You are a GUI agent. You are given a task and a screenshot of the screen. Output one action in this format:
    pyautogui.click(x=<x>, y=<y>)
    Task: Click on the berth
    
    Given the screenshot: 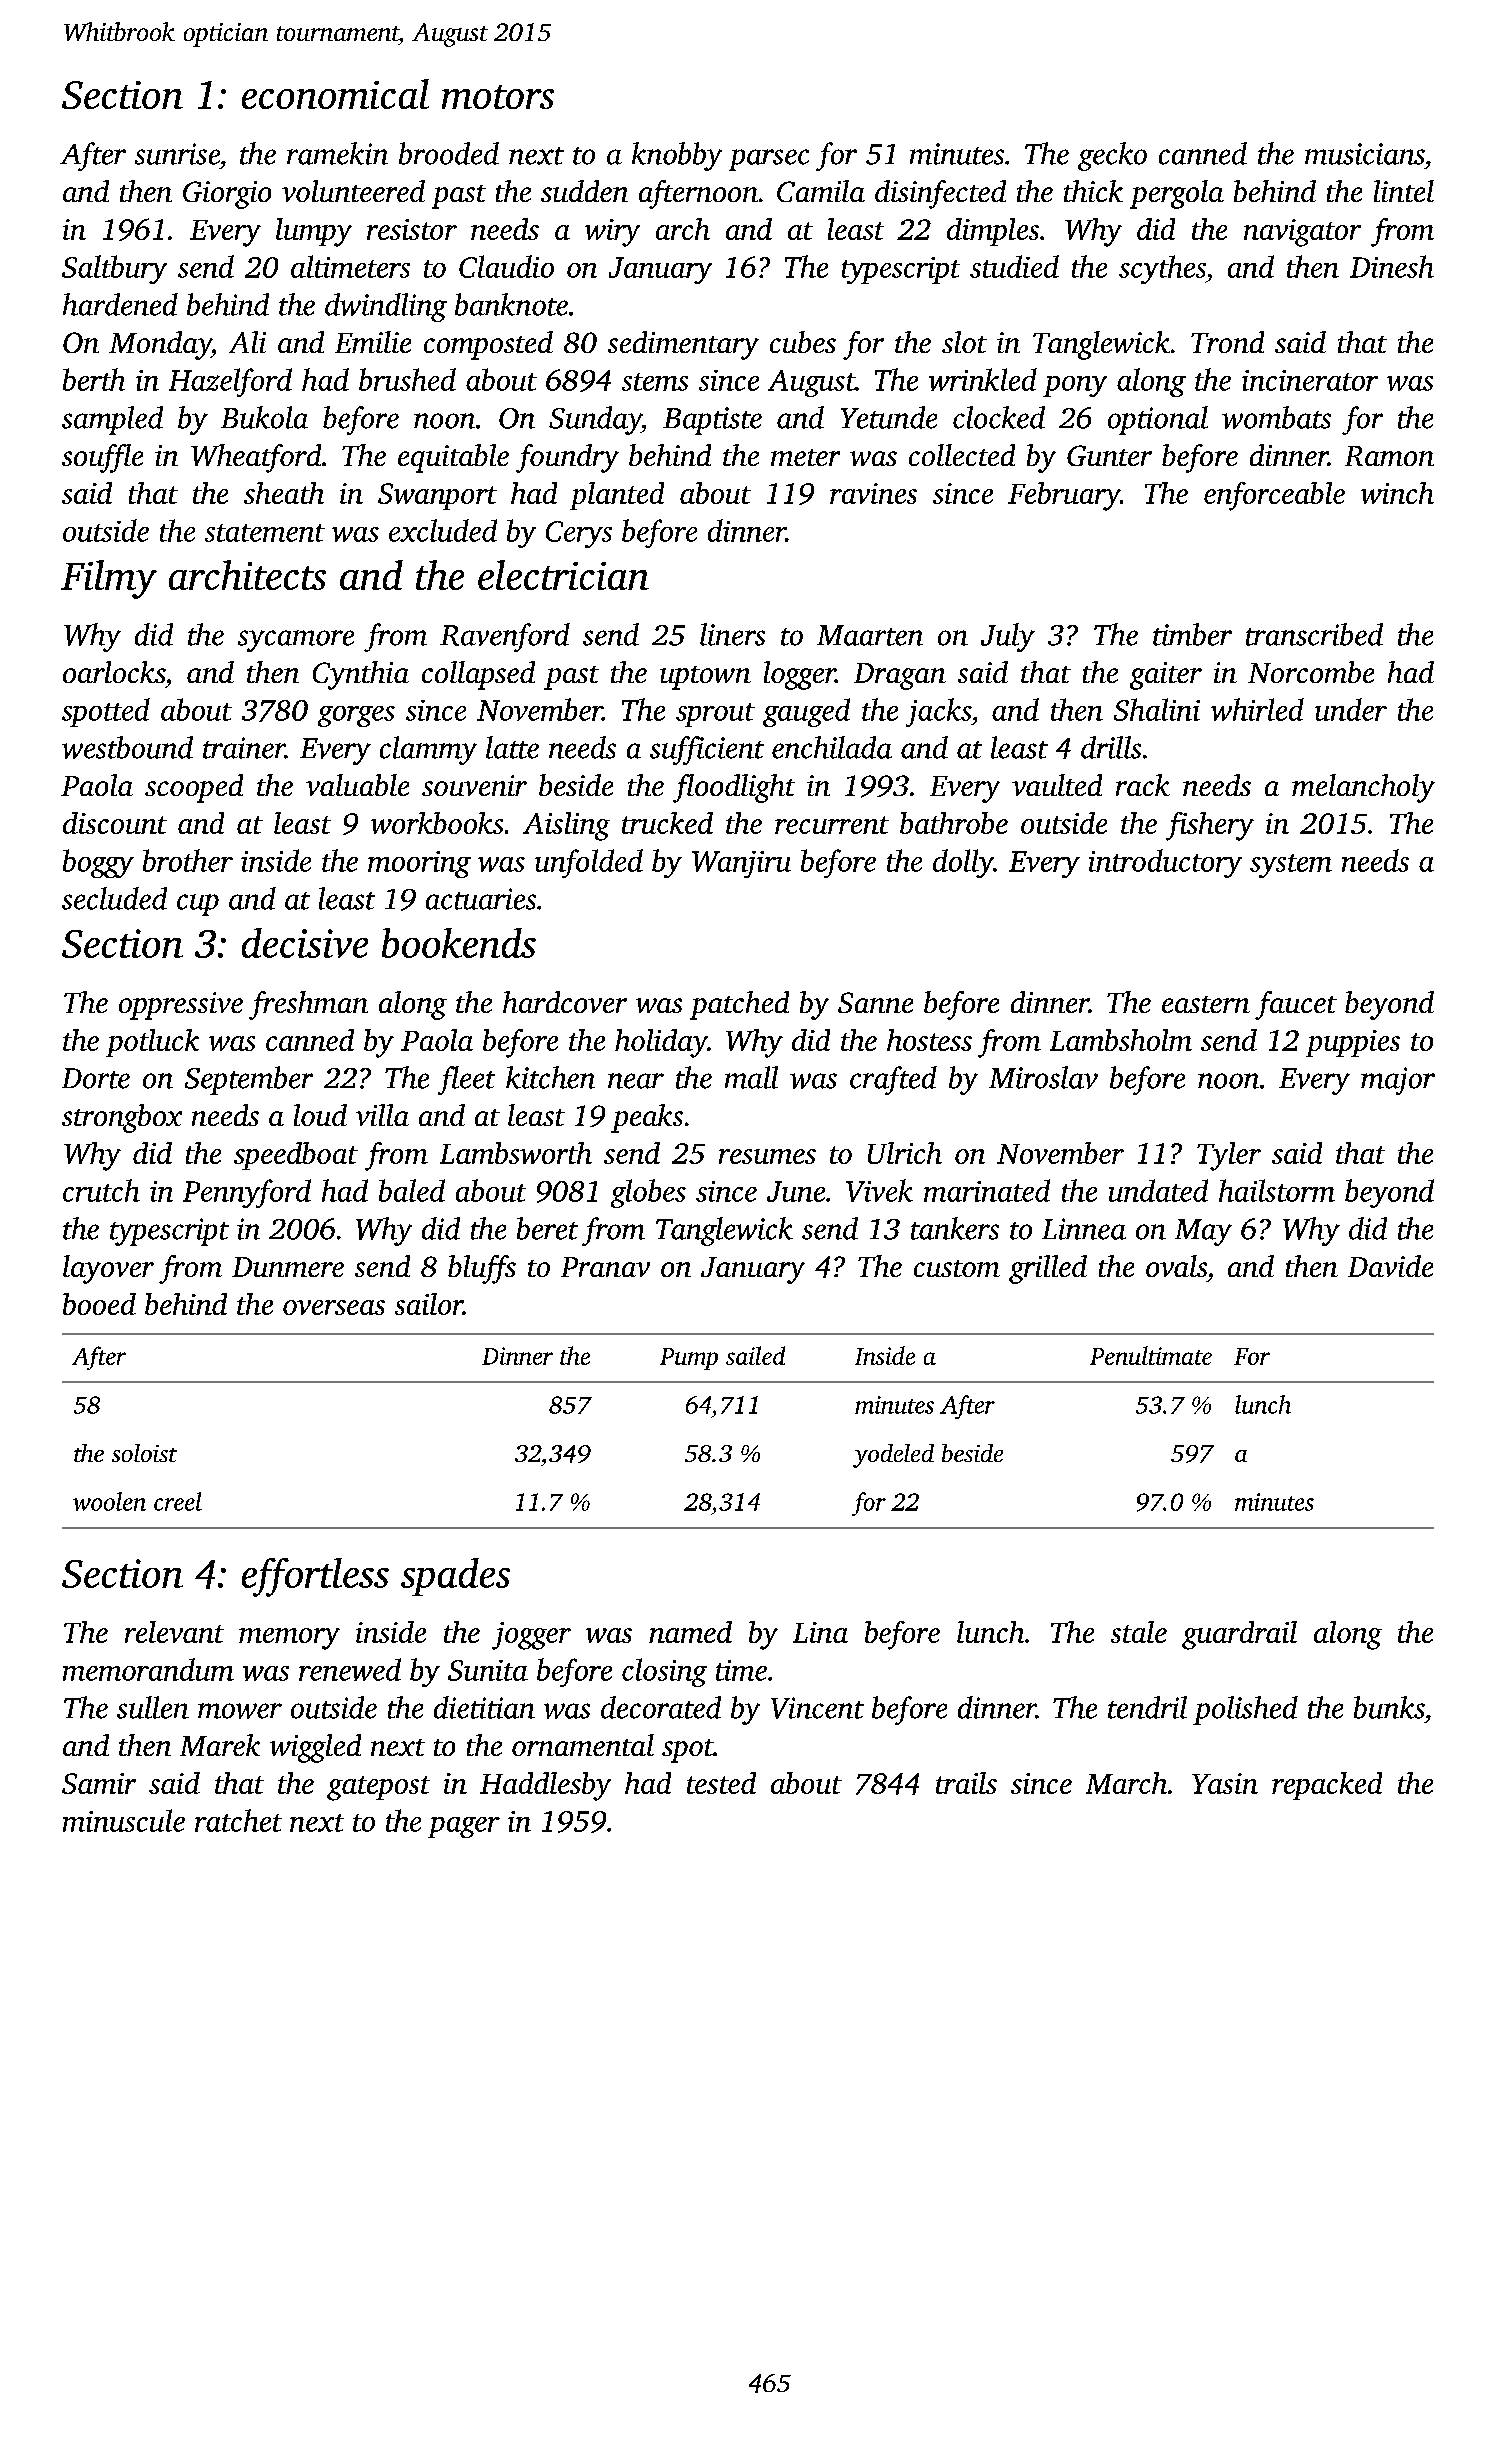 What is the action you would take?
    pyautogui.click(x=94, y=379)
